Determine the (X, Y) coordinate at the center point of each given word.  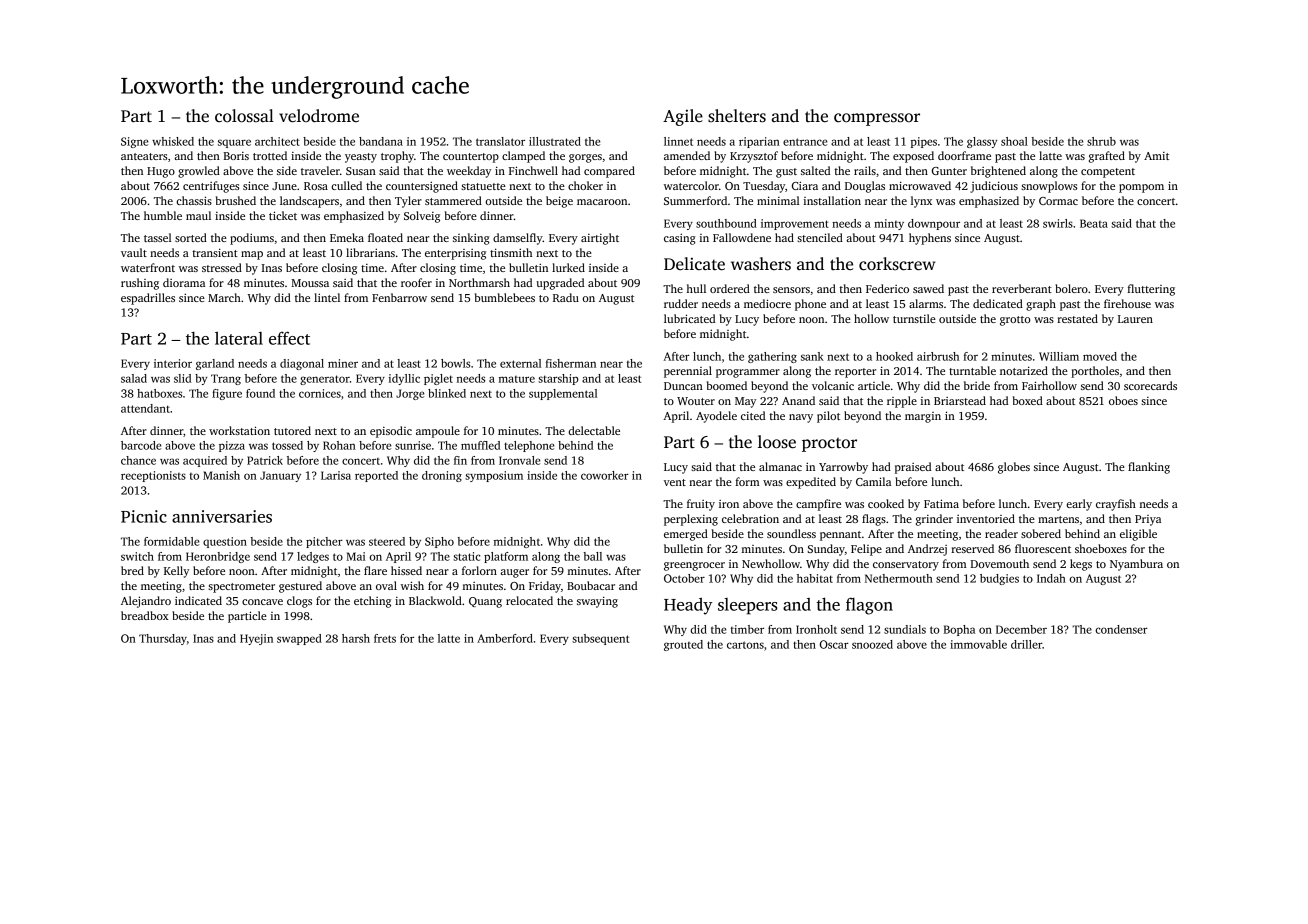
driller (1026, 644)
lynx (921, 202)
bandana (381, 141)
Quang (485, 602)
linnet (678, 141)
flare (375, 570)
